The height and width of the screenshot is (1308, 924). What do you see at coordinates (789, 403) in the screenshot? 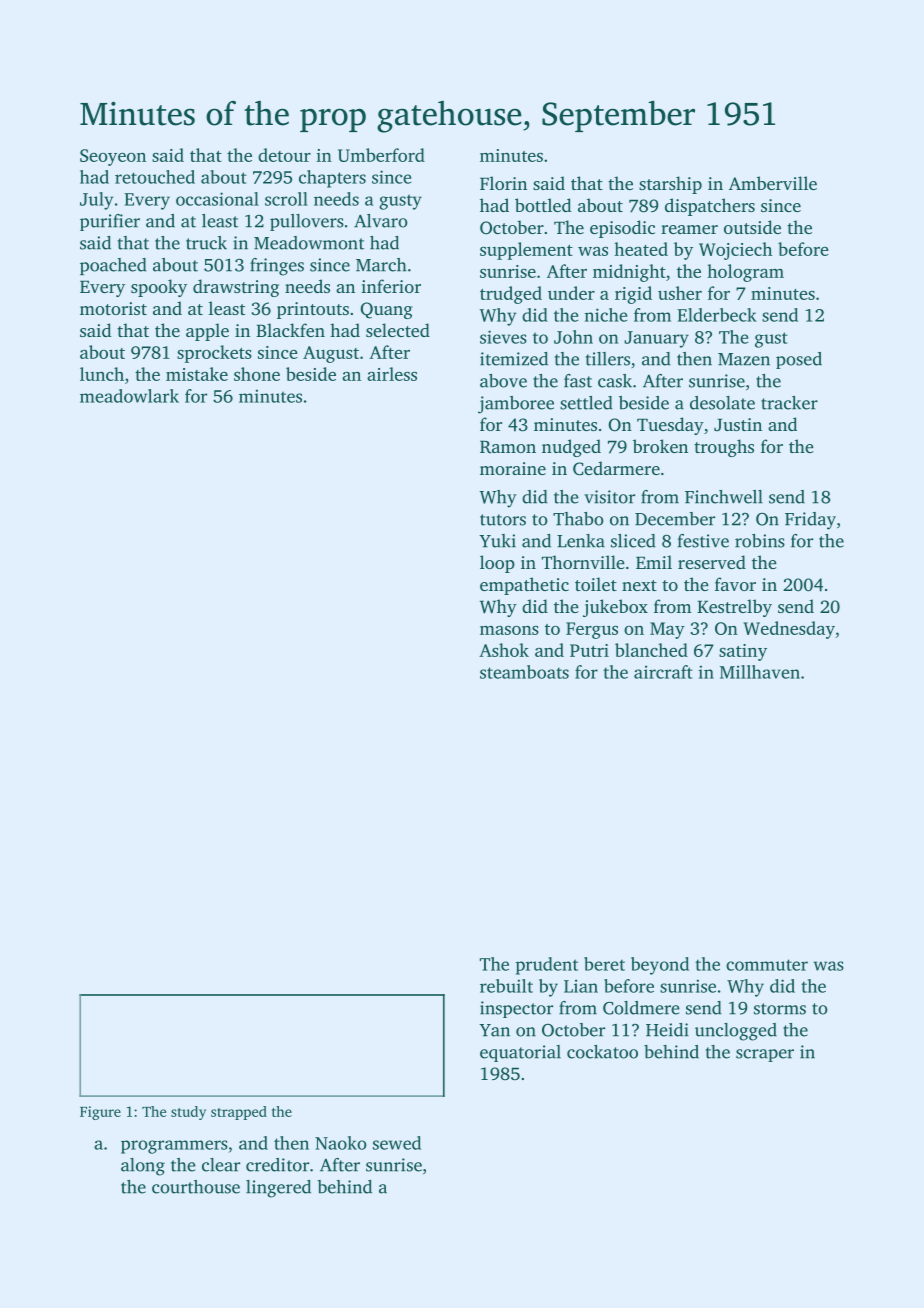
I see `tracker` at bounding box center [789, 403].
